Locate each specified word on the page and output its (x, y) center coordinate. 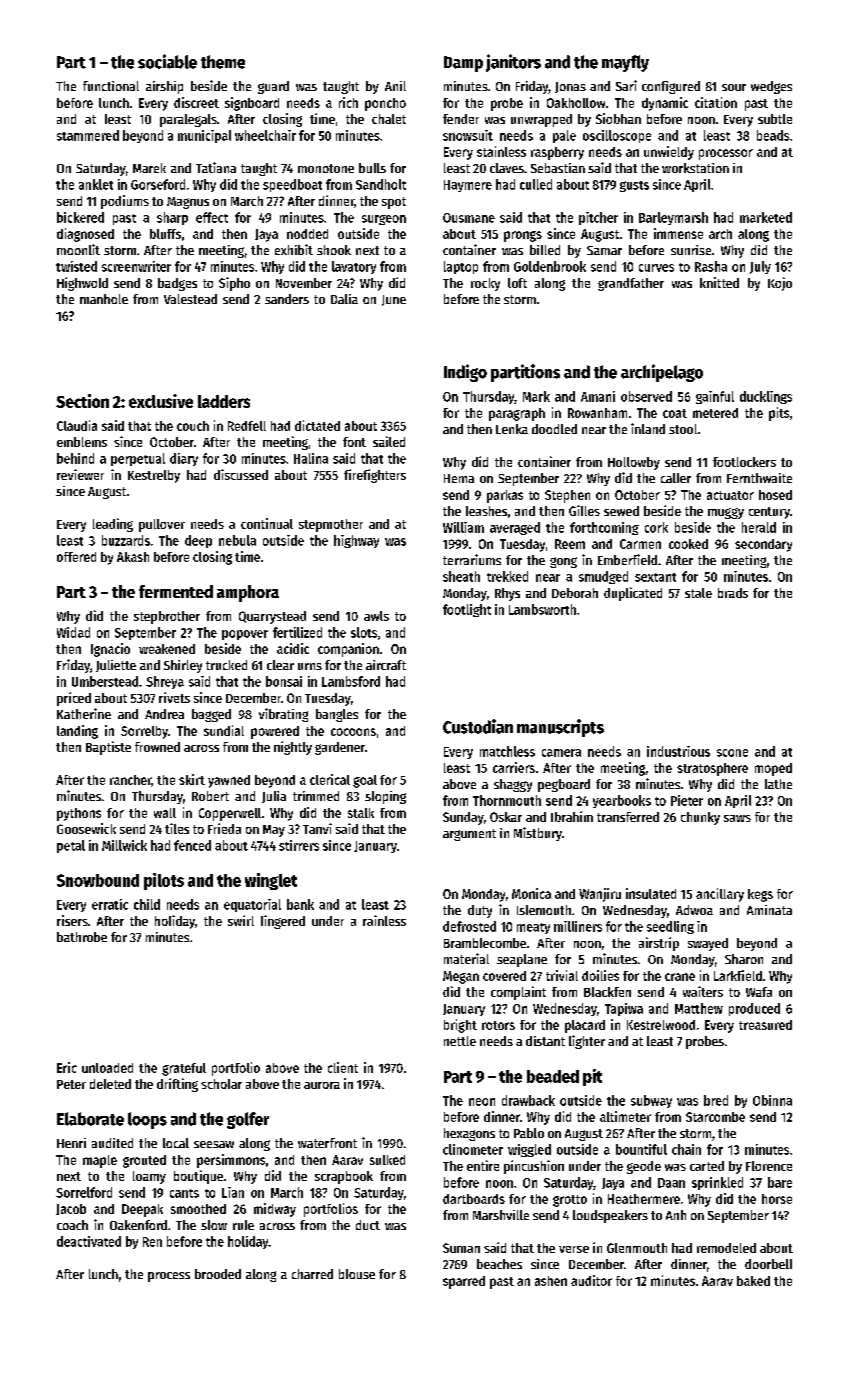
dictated (317, 425)
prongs (523, 236)
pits (779, 414)
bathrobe (82, 937)
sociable (167, 61)
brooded (218, 1274)
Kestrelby (154, 476)
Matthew (699, 1008)
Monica (531, 893)
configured (671, 87)
